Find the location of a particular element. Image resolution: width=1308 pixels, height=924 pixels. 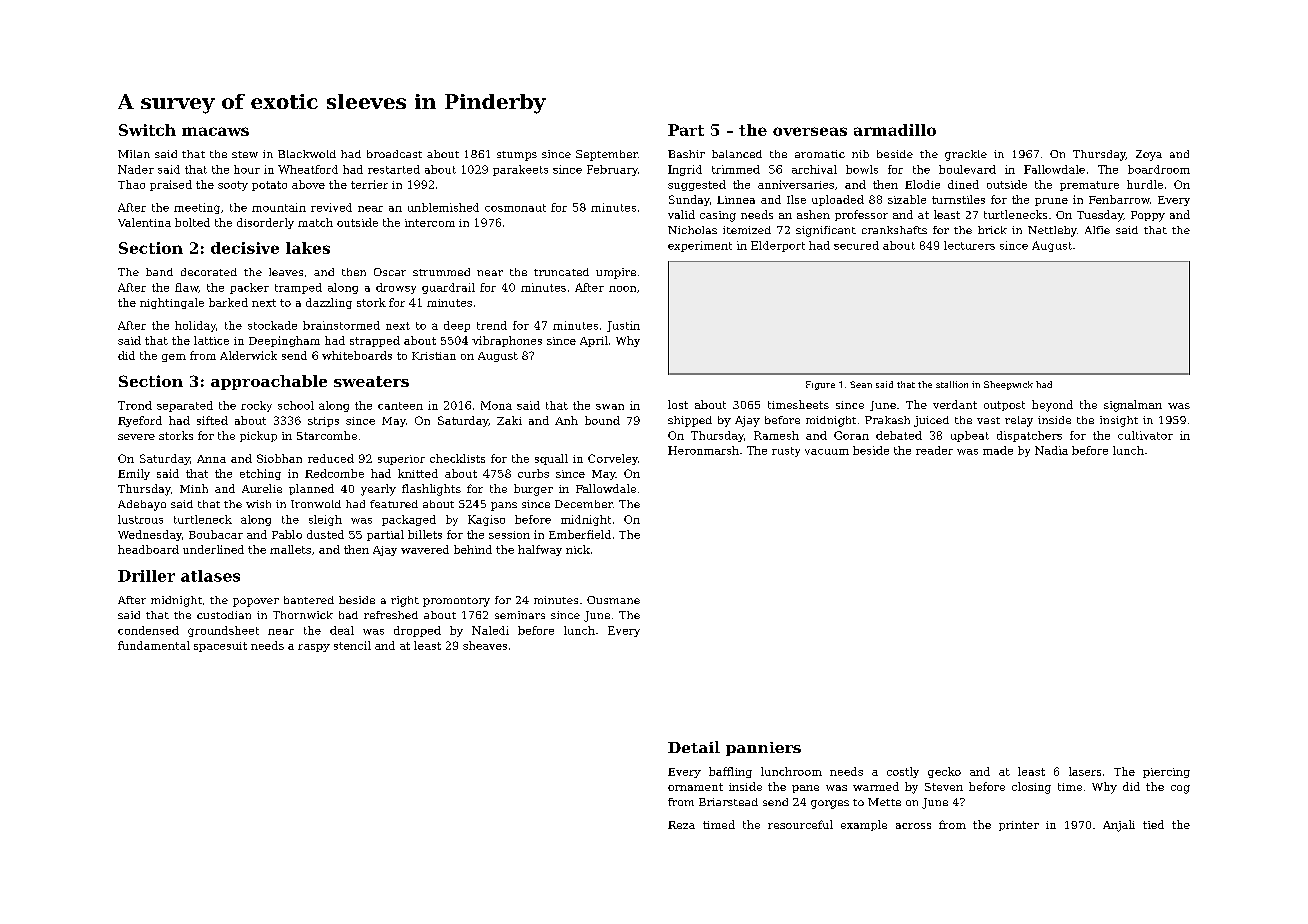

Reza is located at coordinates (681, 825).
